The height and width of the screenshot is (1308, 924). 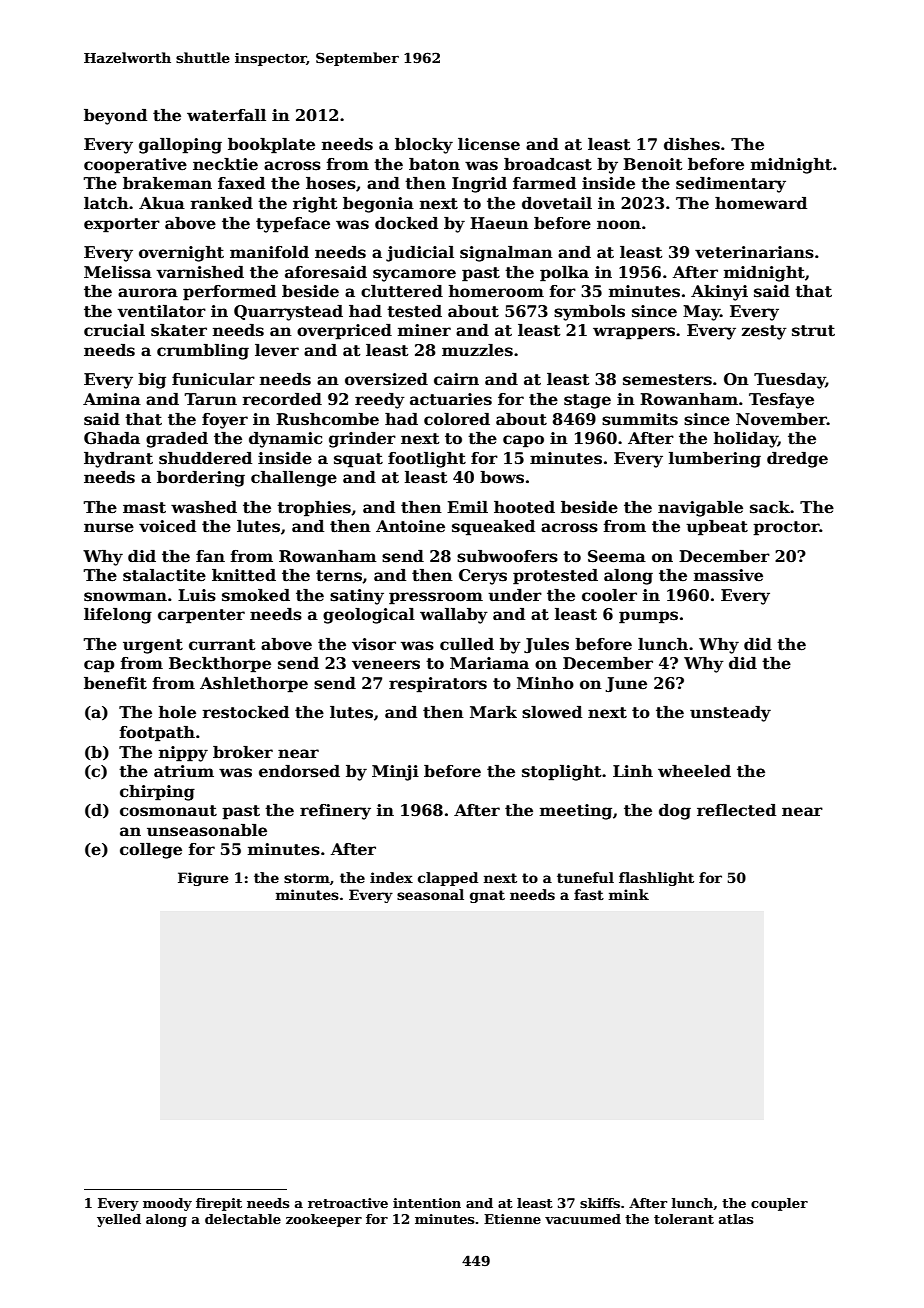 I want to click on nippy, so click(x=183, y=754).
